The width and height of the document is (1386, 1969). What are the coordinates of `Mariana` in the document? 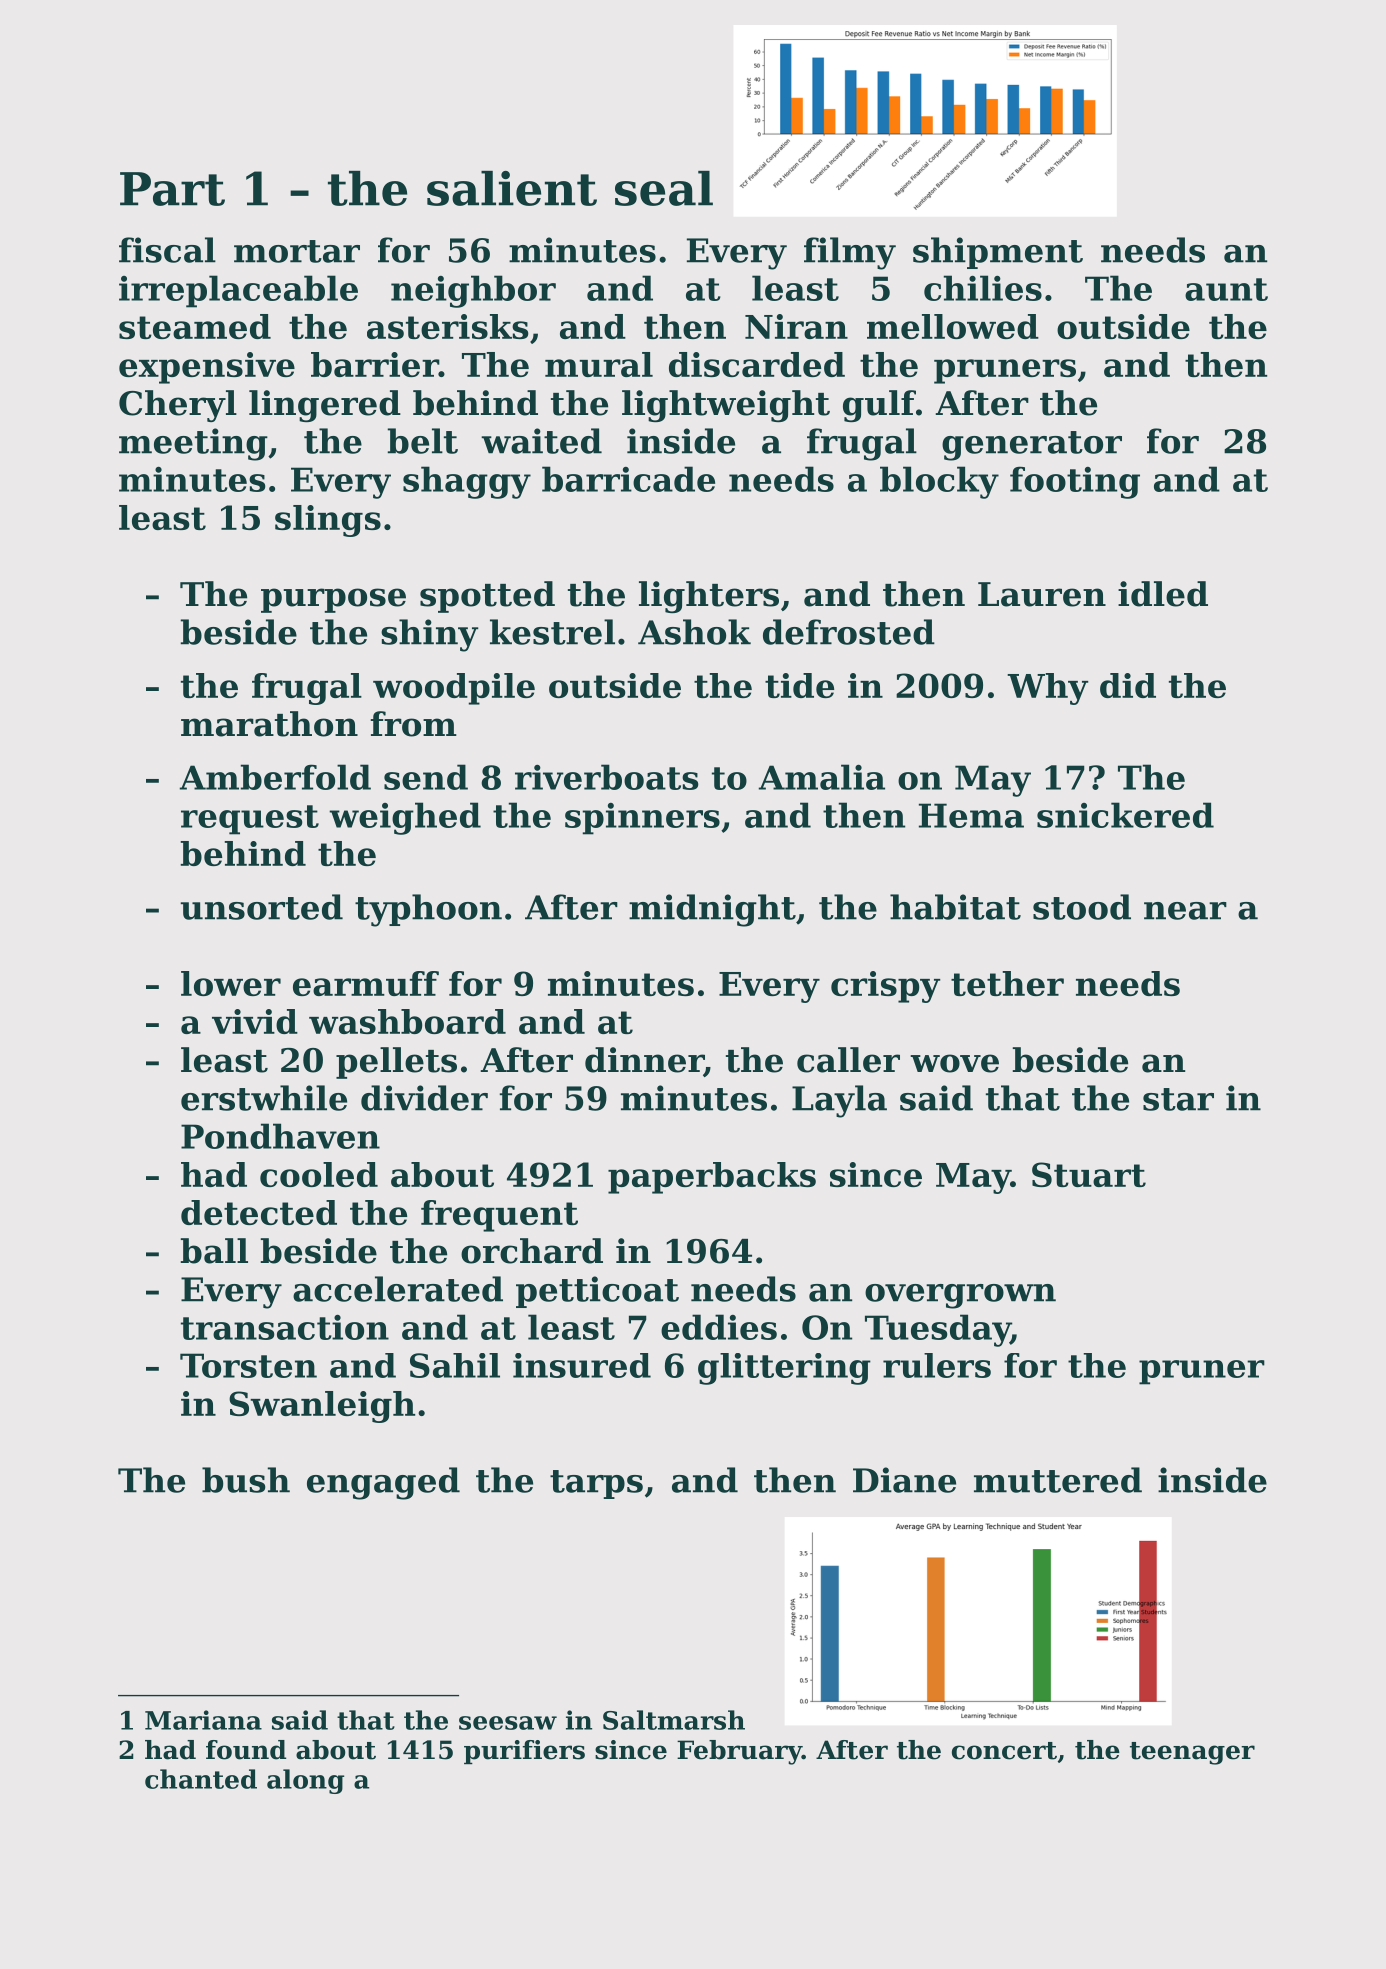 It's located at (203, 1720).
